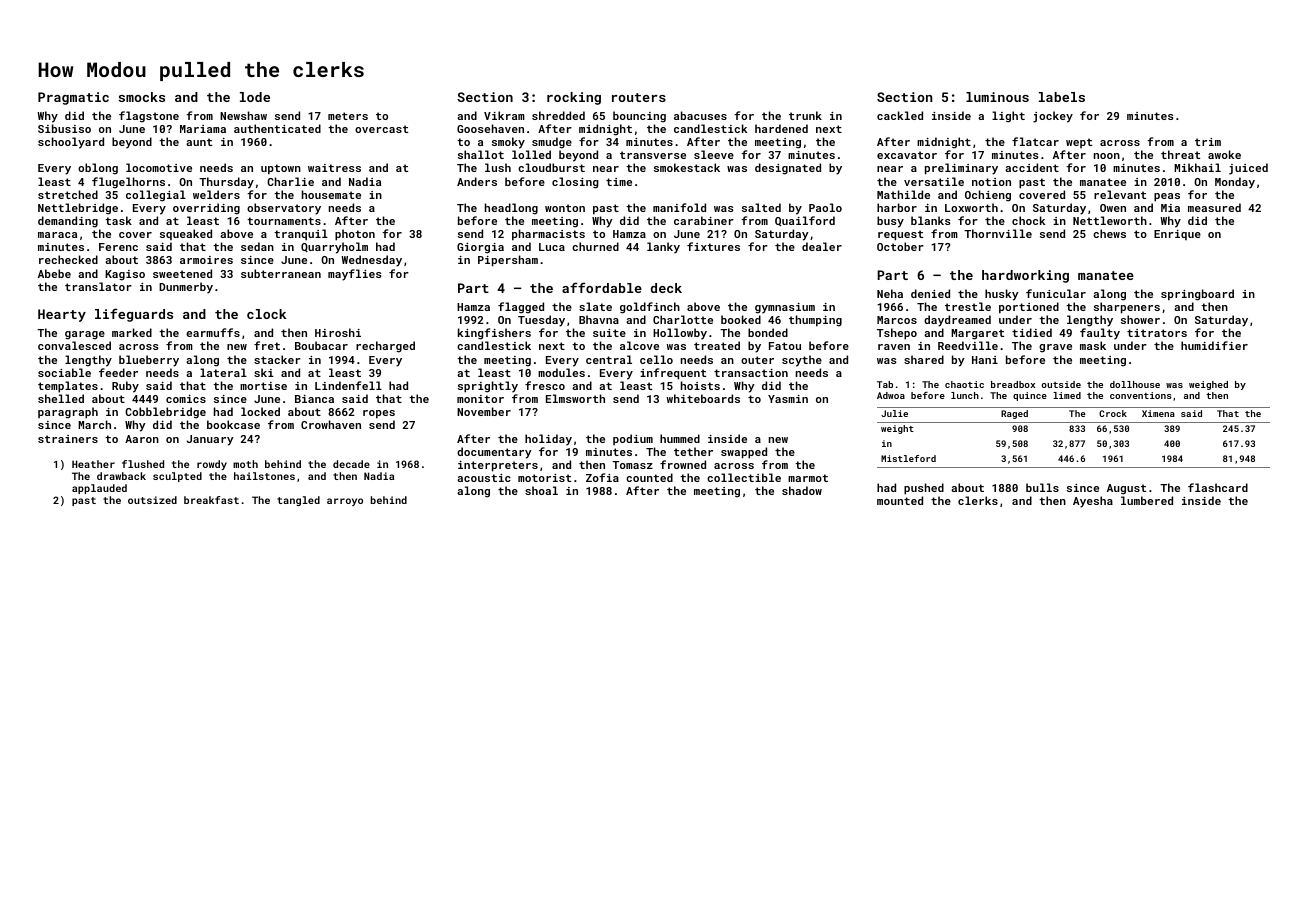 This image has width=1308, height=924. I want to click on Heather, so click(93, 464).
